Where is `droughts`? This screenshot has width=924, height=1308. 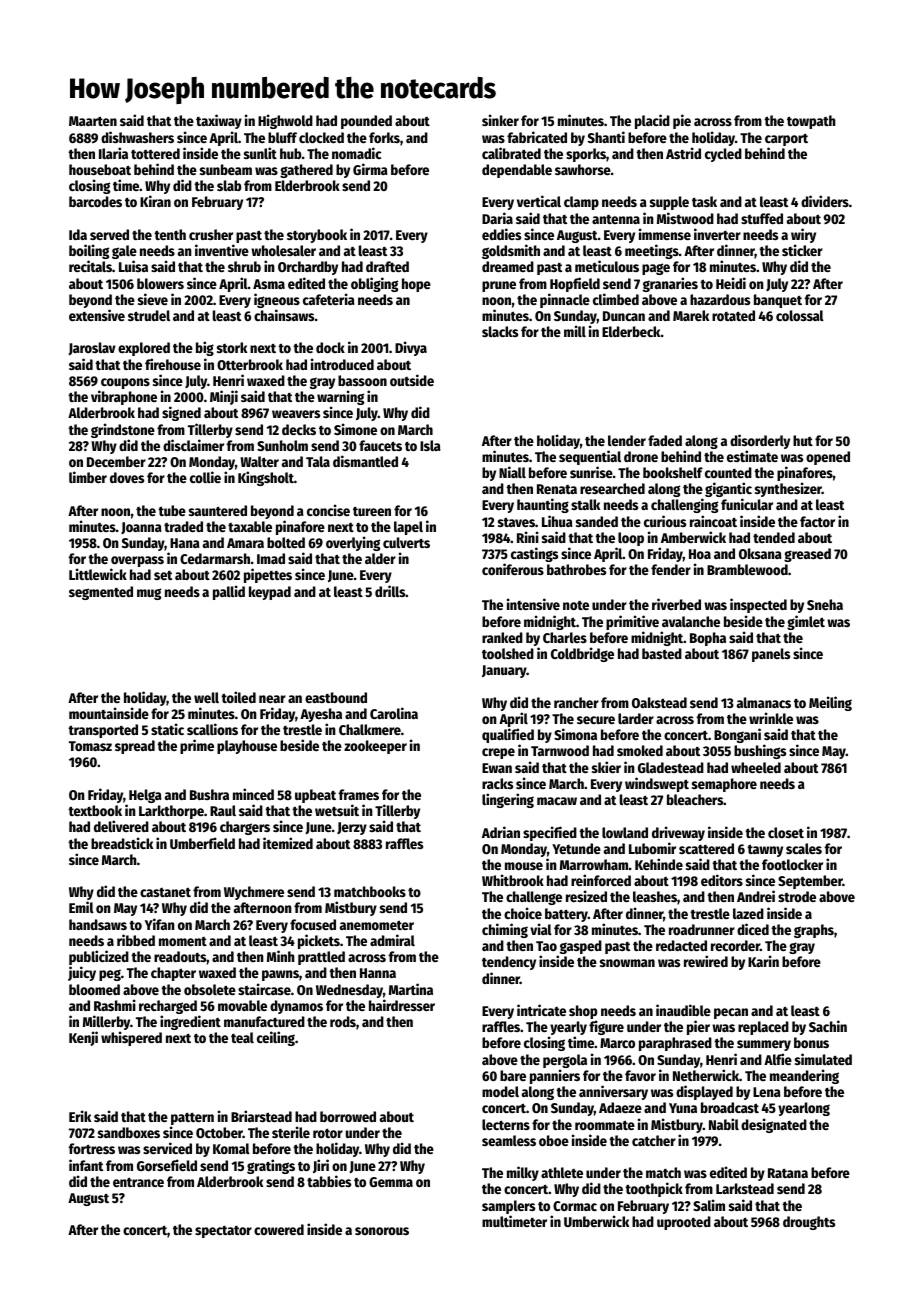
droughts is located at coordinates (809, 1223).
